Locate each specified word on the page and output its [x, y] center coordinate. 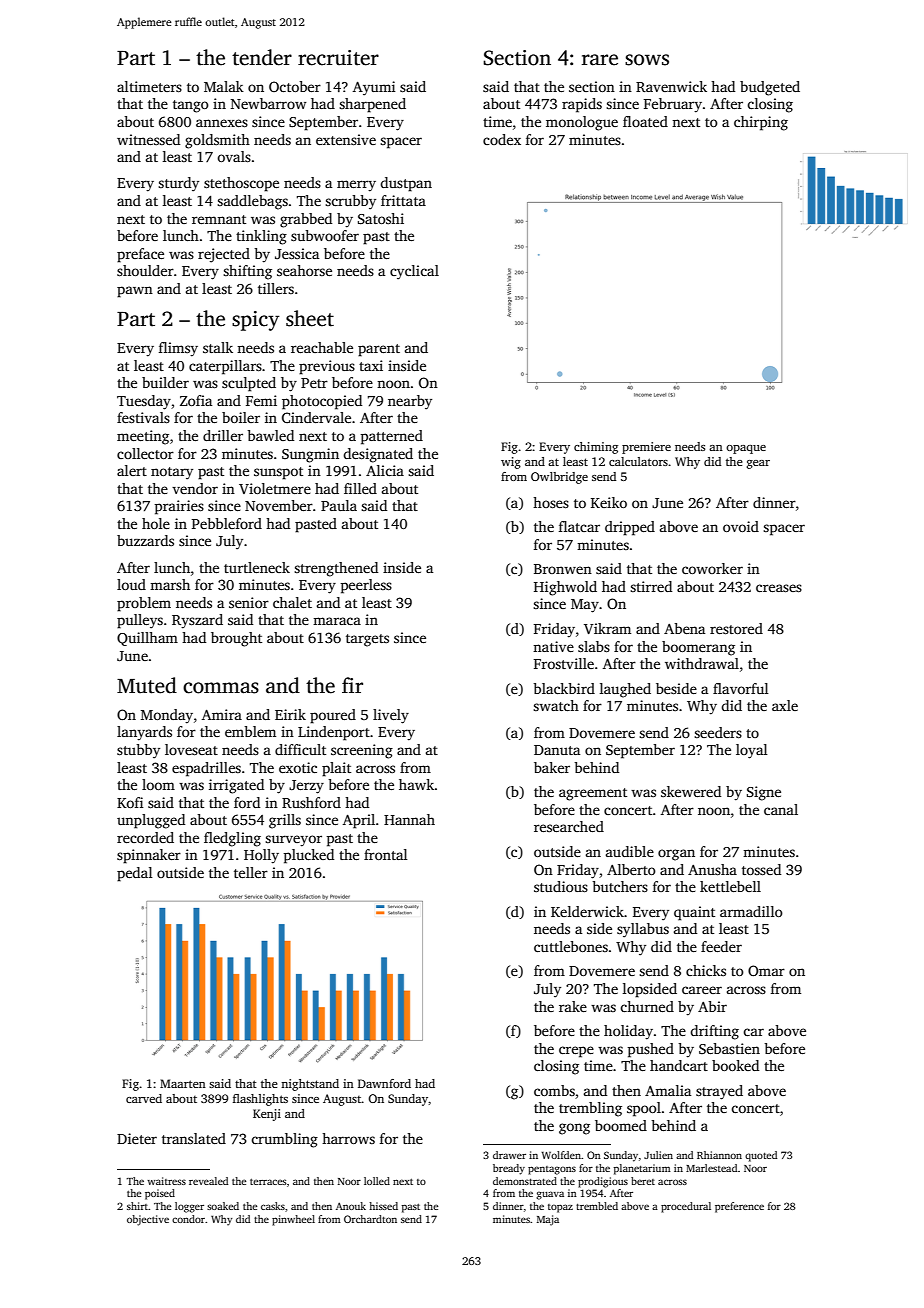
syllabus [643, 930]
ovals [234, 156]
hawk [417, 784]
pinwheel [293, 1220]
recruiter [338, 58]
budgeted [770, 88]
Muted [147, 685]
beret [643, 1181]
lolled [377, 1181]
